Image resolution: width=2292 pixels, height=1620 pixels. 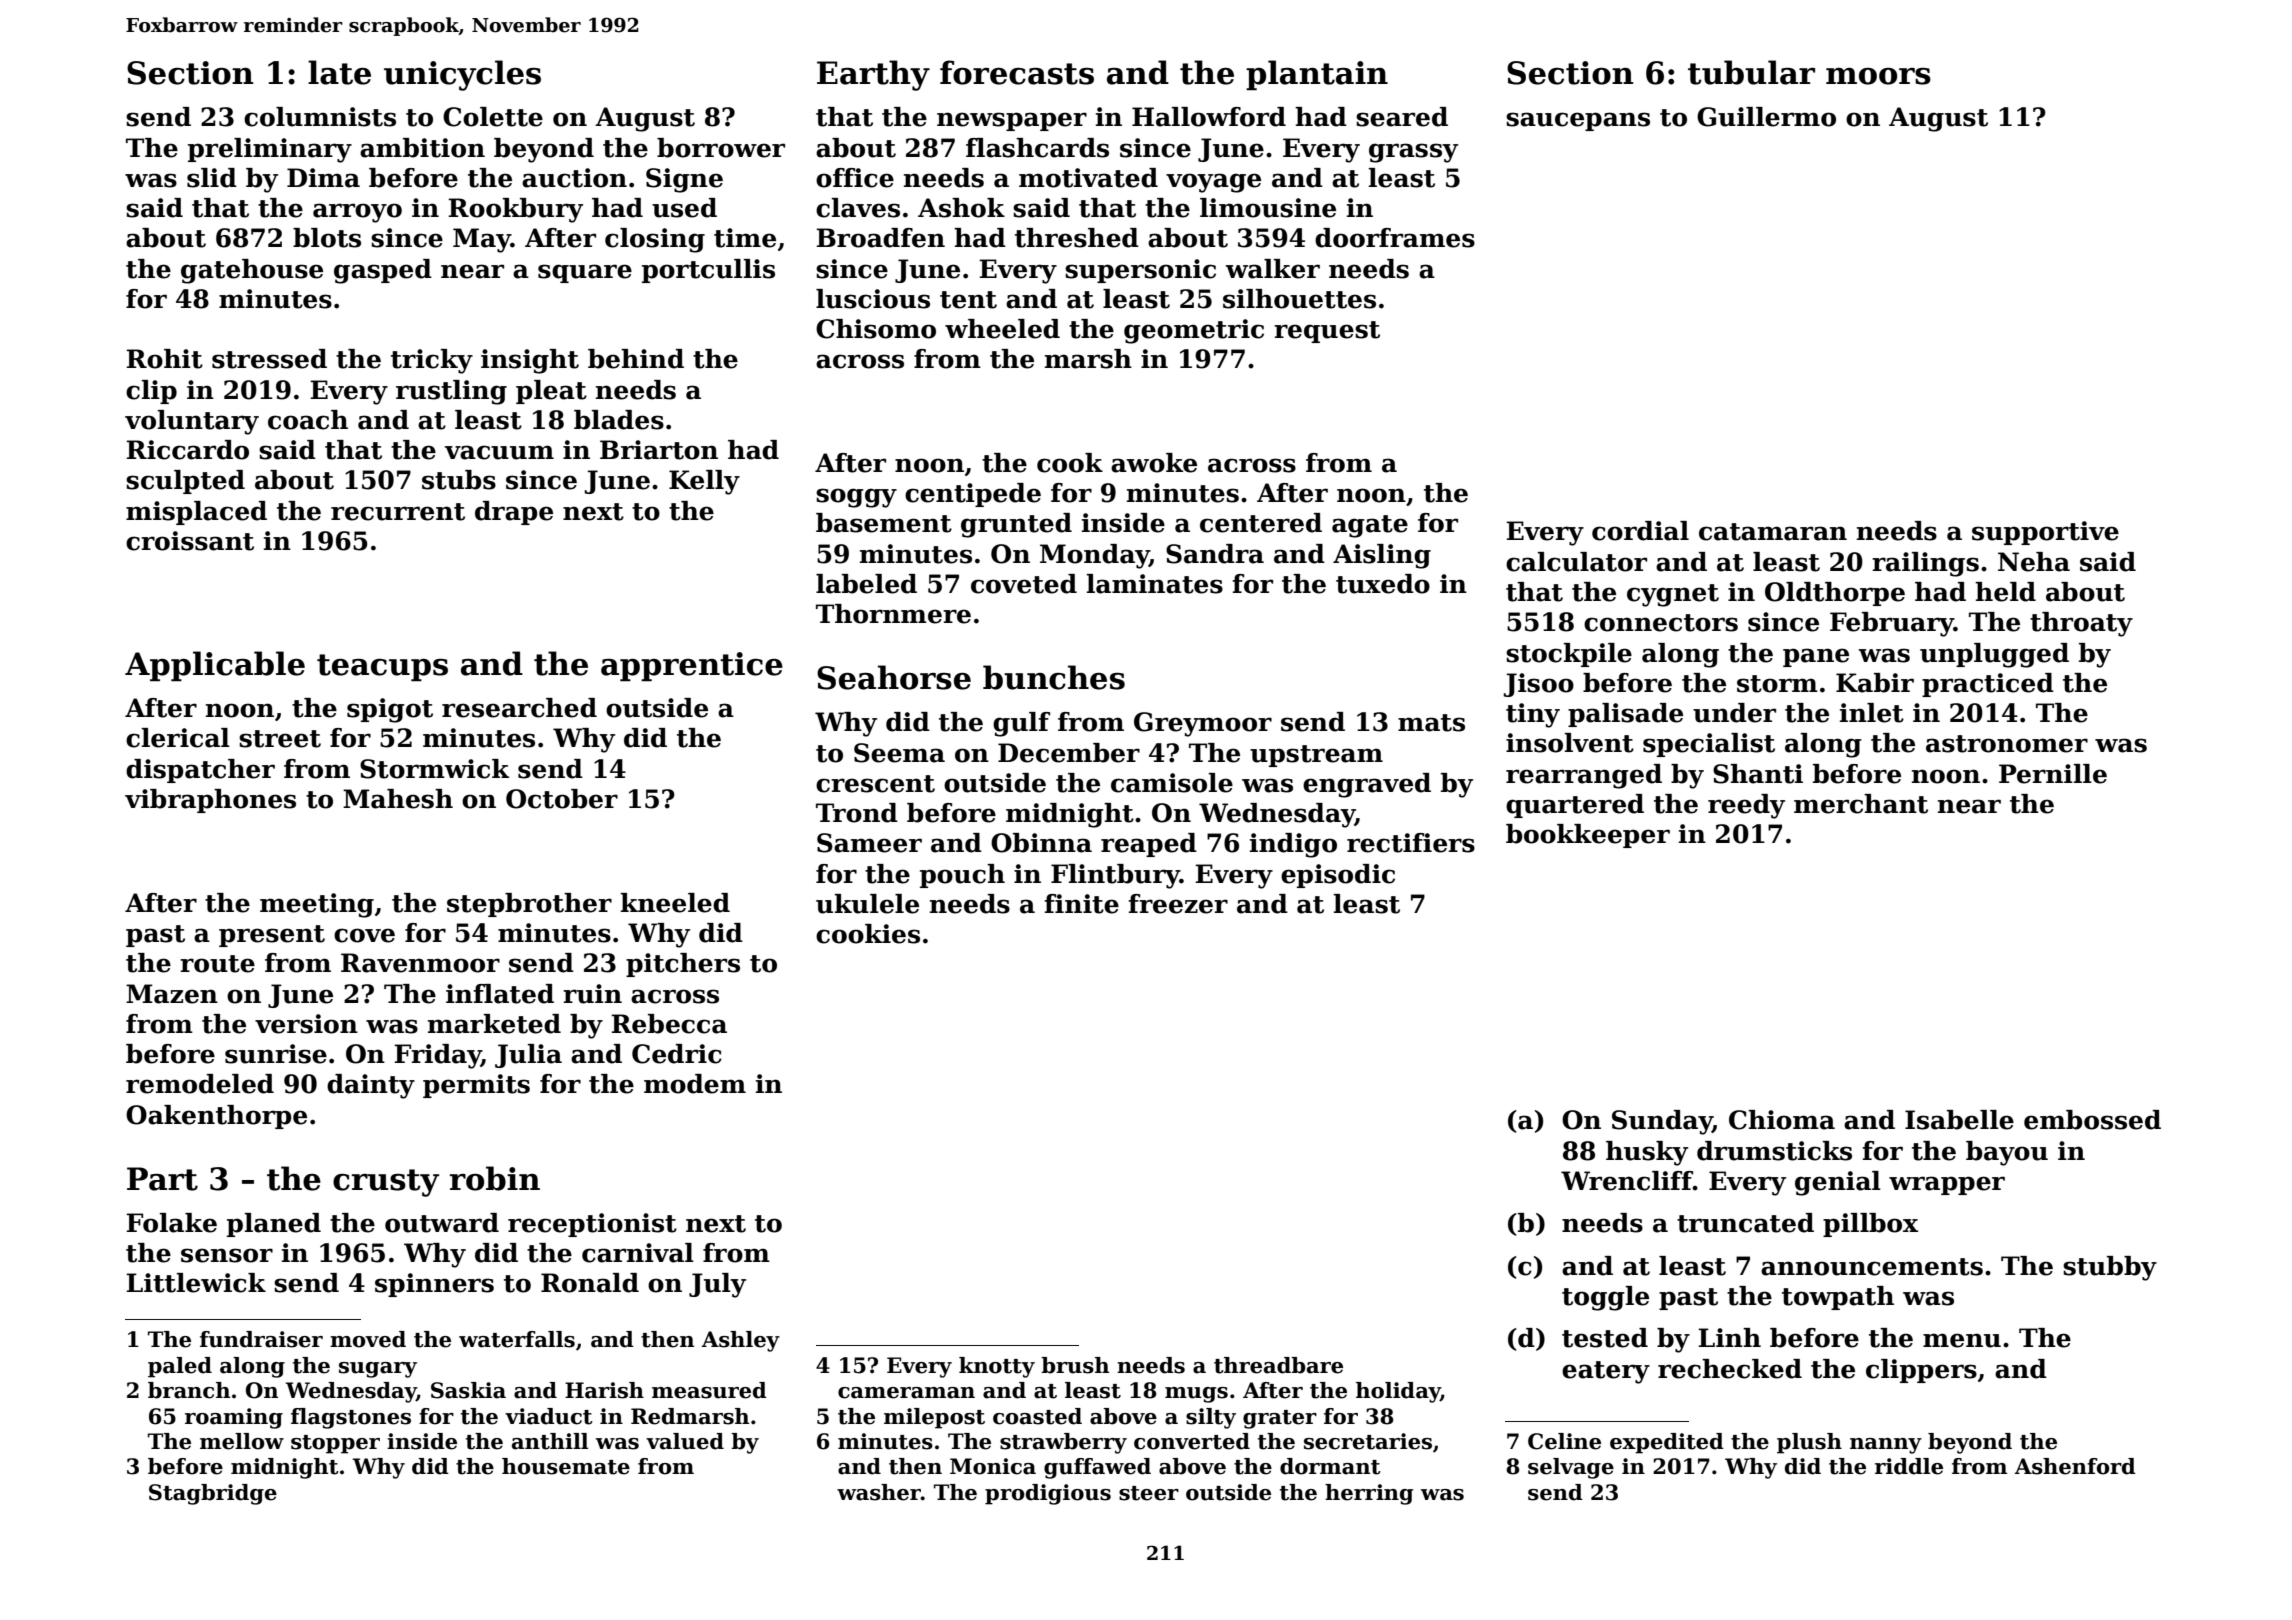 What do you see at coordinates (1782, 1120) in the screenshot?
I see `Chioma` at bounding box center [1782, 1120].
